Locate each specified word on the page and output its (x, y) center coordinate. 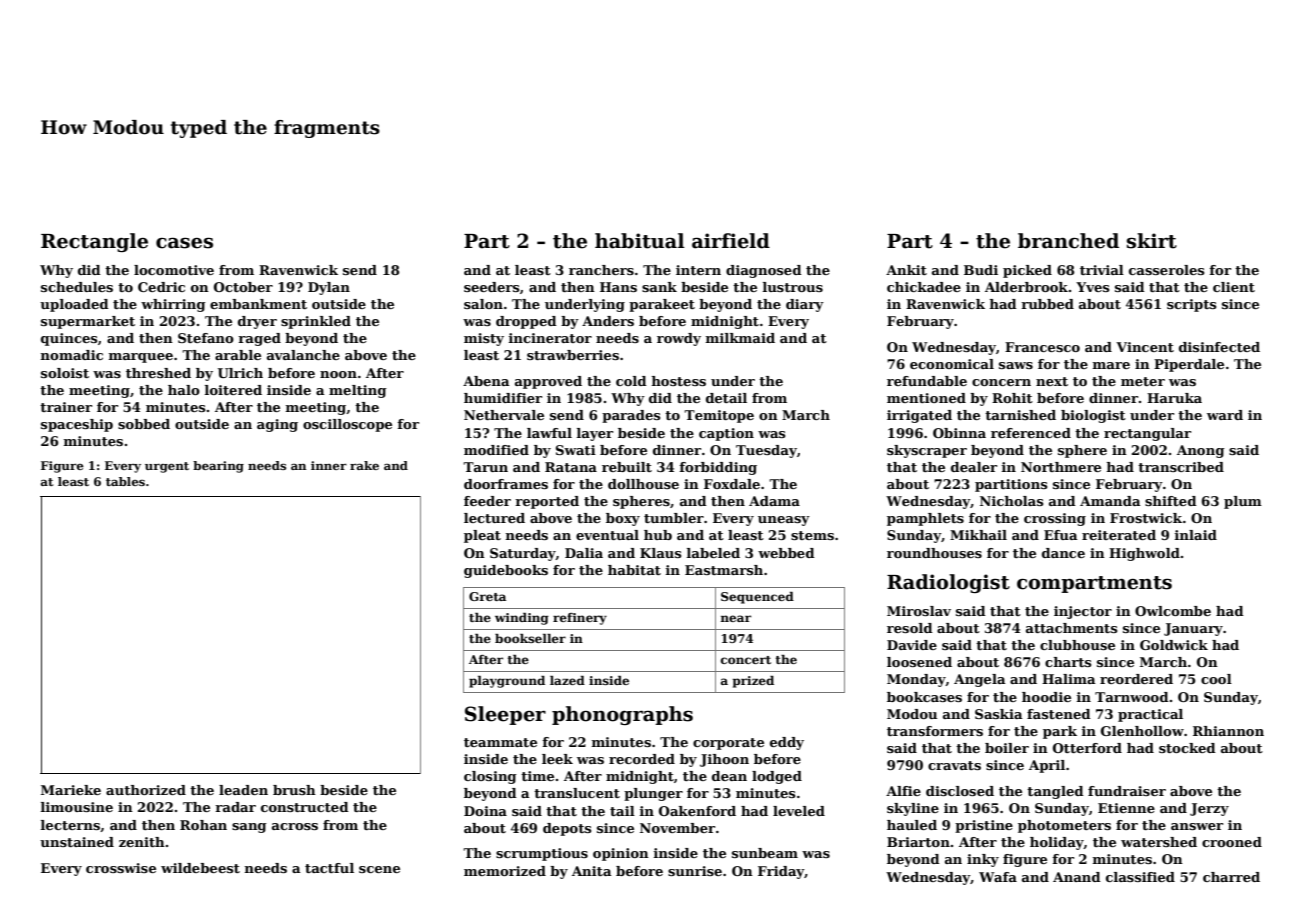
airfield (731, 241)
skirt (1152, 241)
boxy (623, 519)
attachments (1071, 628)
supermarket (88, 322)
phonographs (622, 715)
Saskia (999, 714)
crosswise (121, 868)
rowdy (679, 339)
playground (507, 682)
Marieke (71, 790)
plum (1243, 502)
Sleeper (505, 715)
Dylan (329, 288)
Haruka (1174, 398)
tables (125, 481)
